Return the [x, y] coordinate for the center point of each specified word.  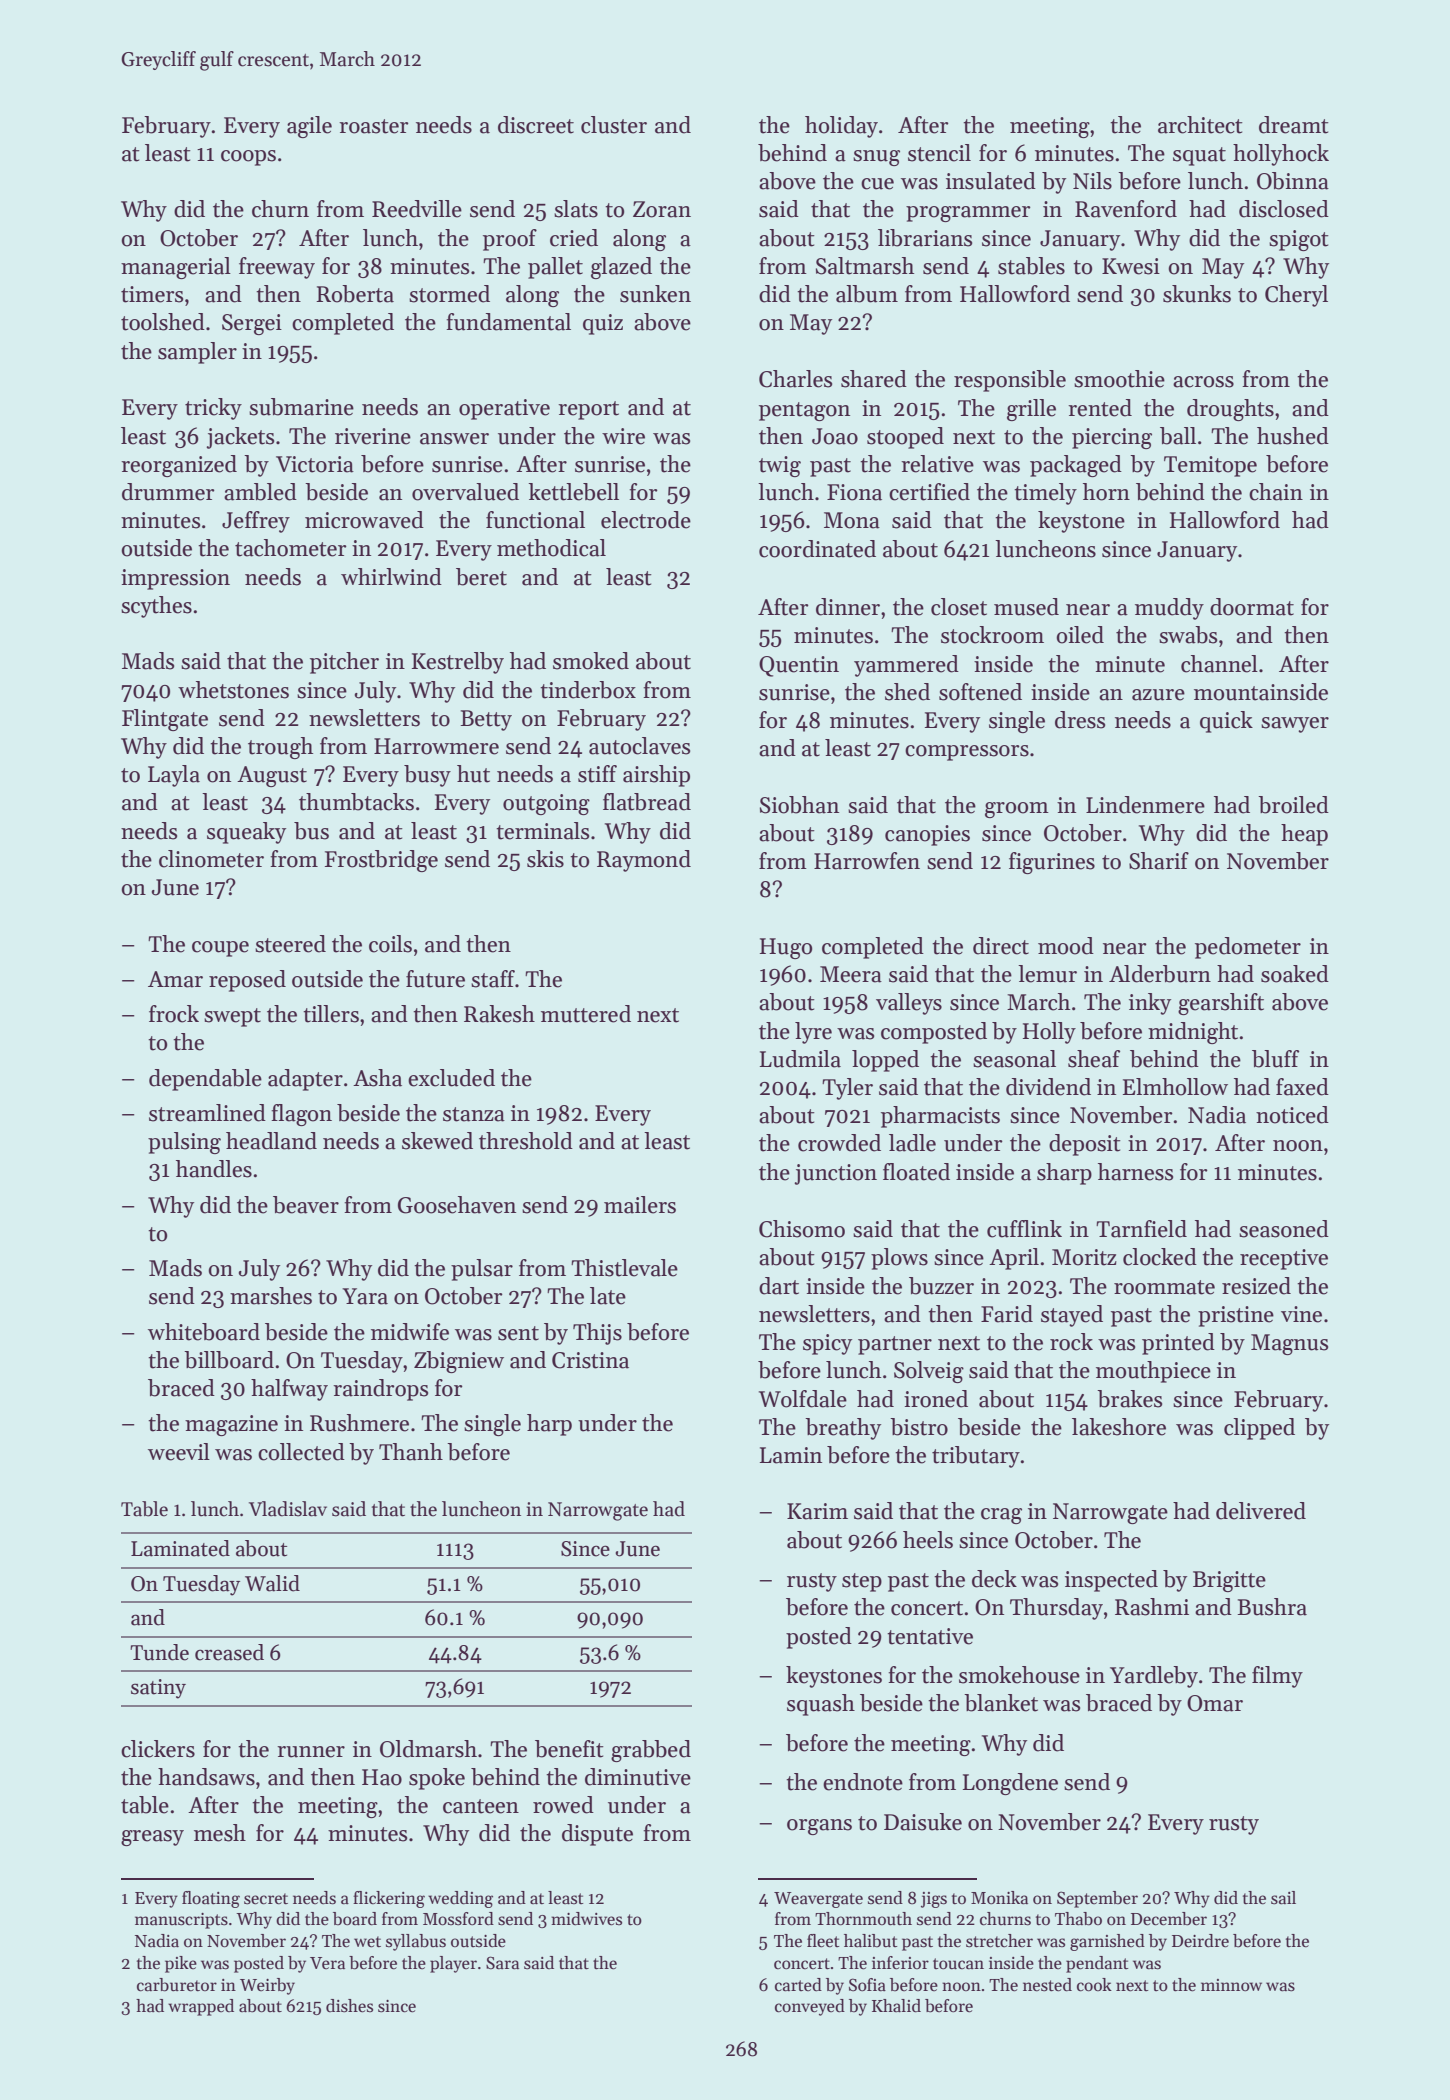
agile [309, 127]
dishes [349, 2006]
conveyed [810, 2007]
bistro [919, 1427]
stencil [939, 153]
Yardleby [1154, 1677]
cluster [614, 125]
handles [214, 1169]
